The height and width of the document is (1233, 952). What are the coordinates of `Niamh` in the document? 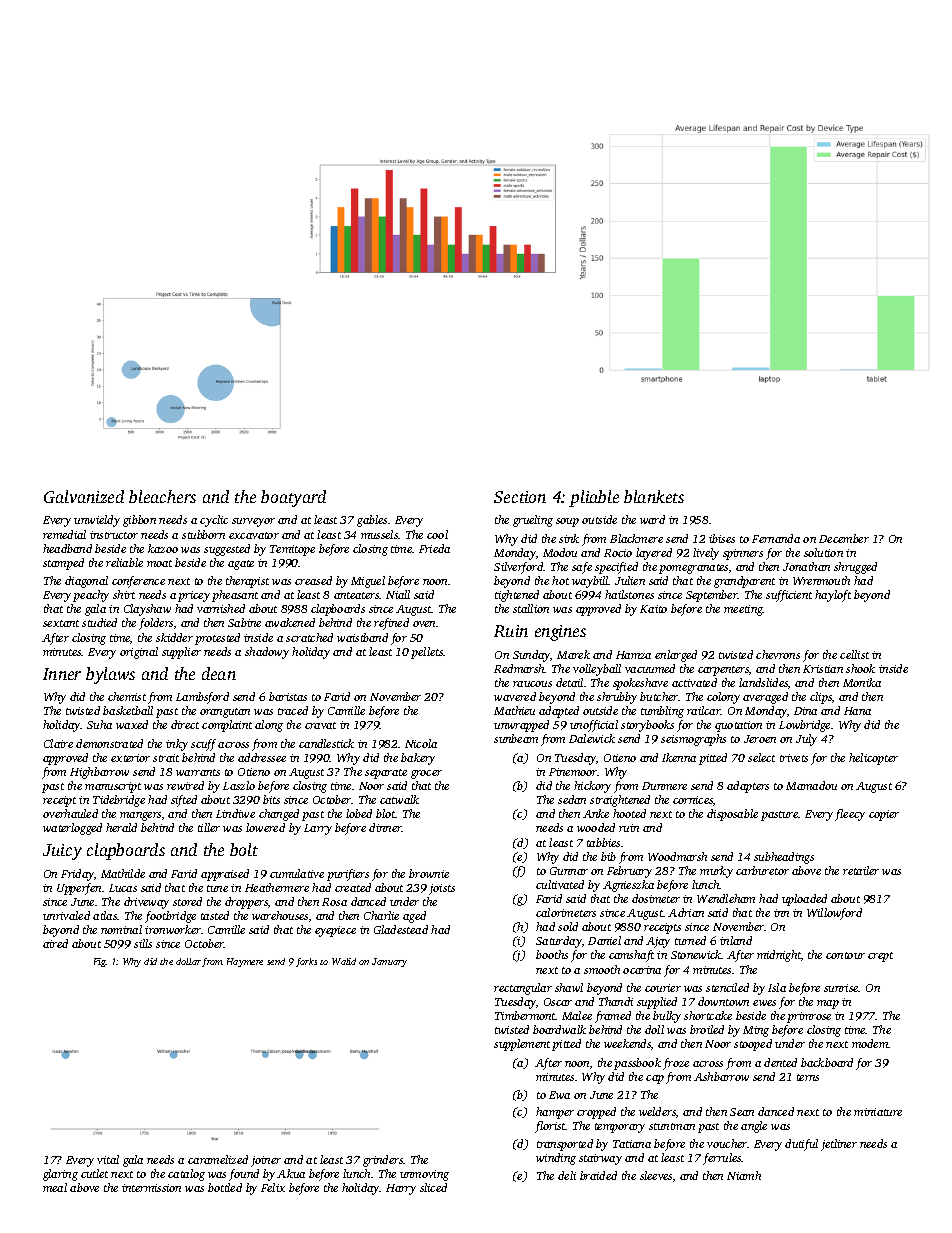 It's located at (744, 1175).
